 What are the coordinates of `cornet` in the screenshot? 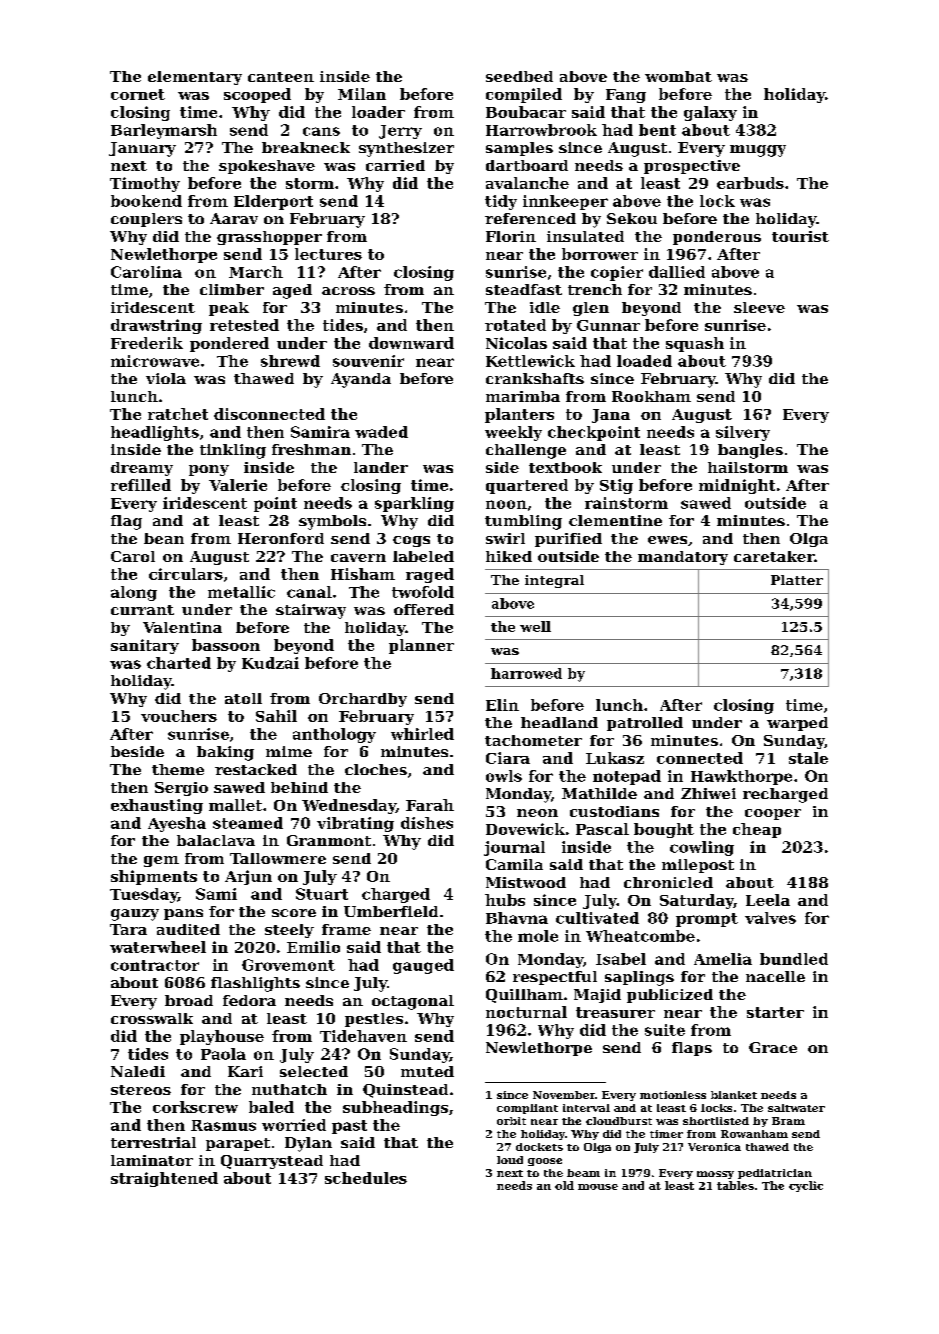 It's located at (138, 94).
